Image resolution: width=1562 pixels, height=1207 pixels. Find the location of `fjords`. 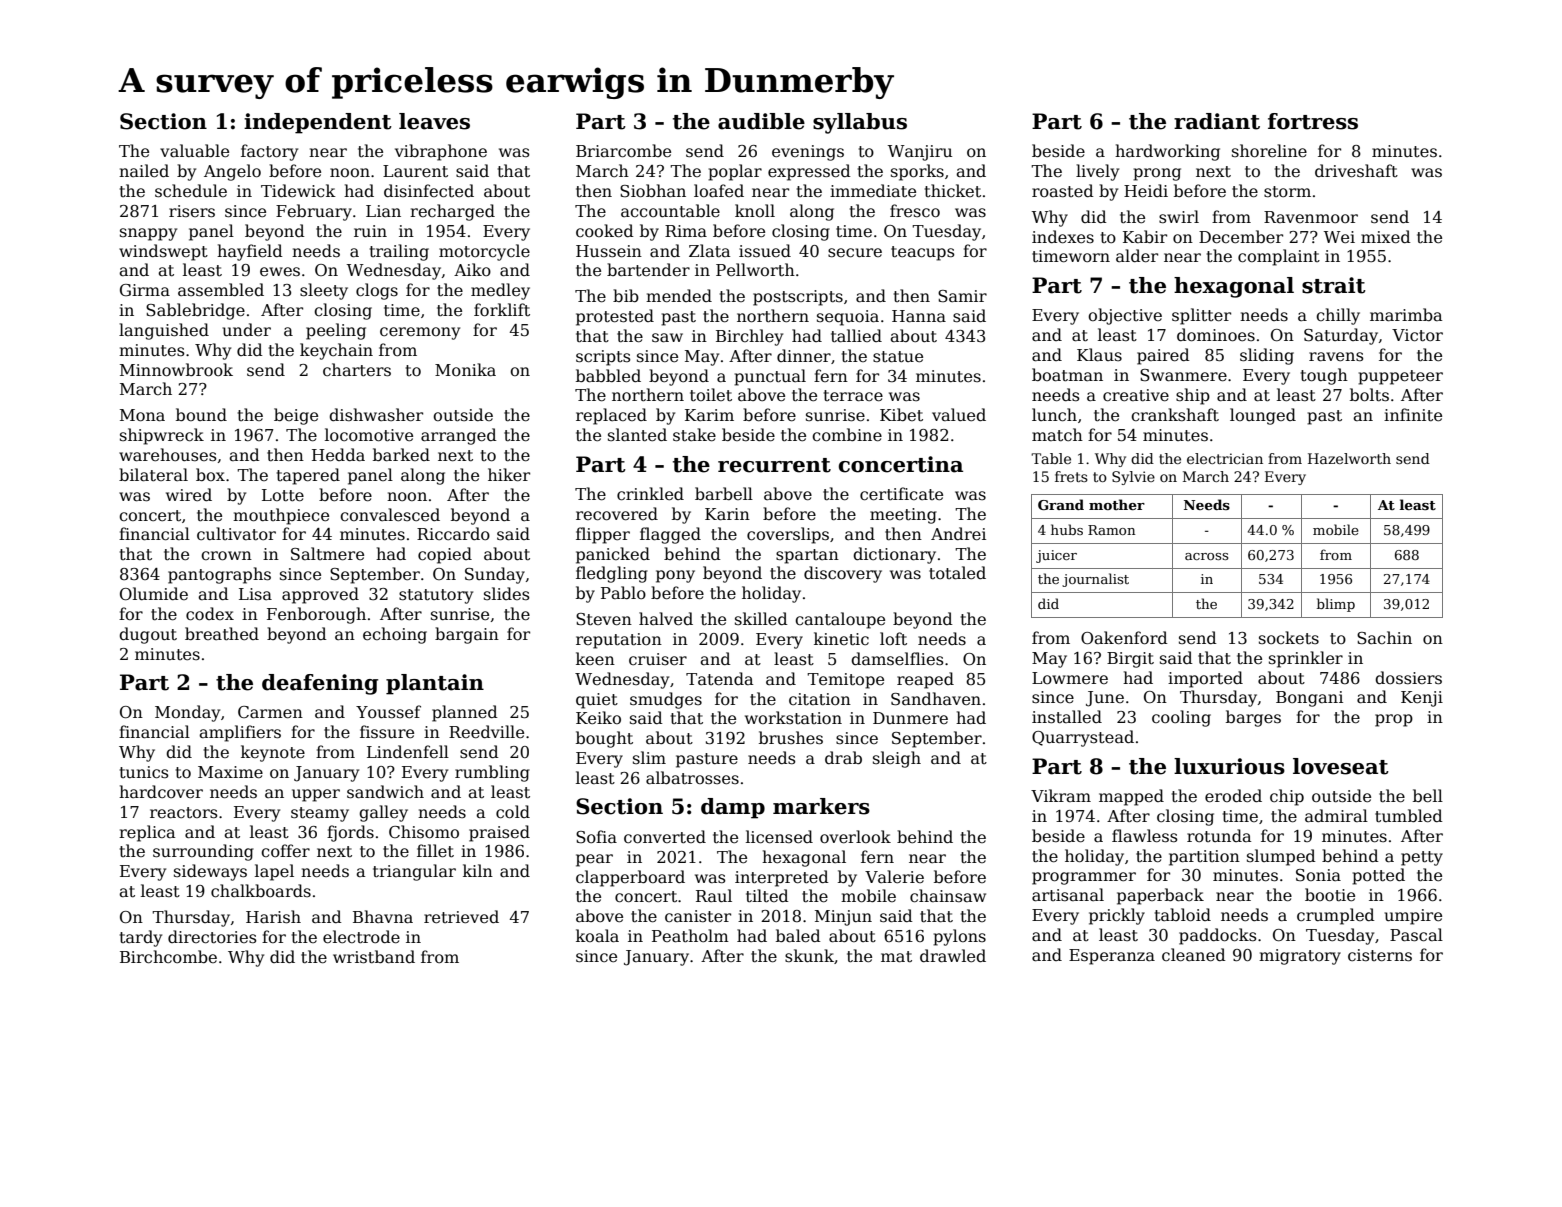

fjords is located at coordinates (350, 833).
